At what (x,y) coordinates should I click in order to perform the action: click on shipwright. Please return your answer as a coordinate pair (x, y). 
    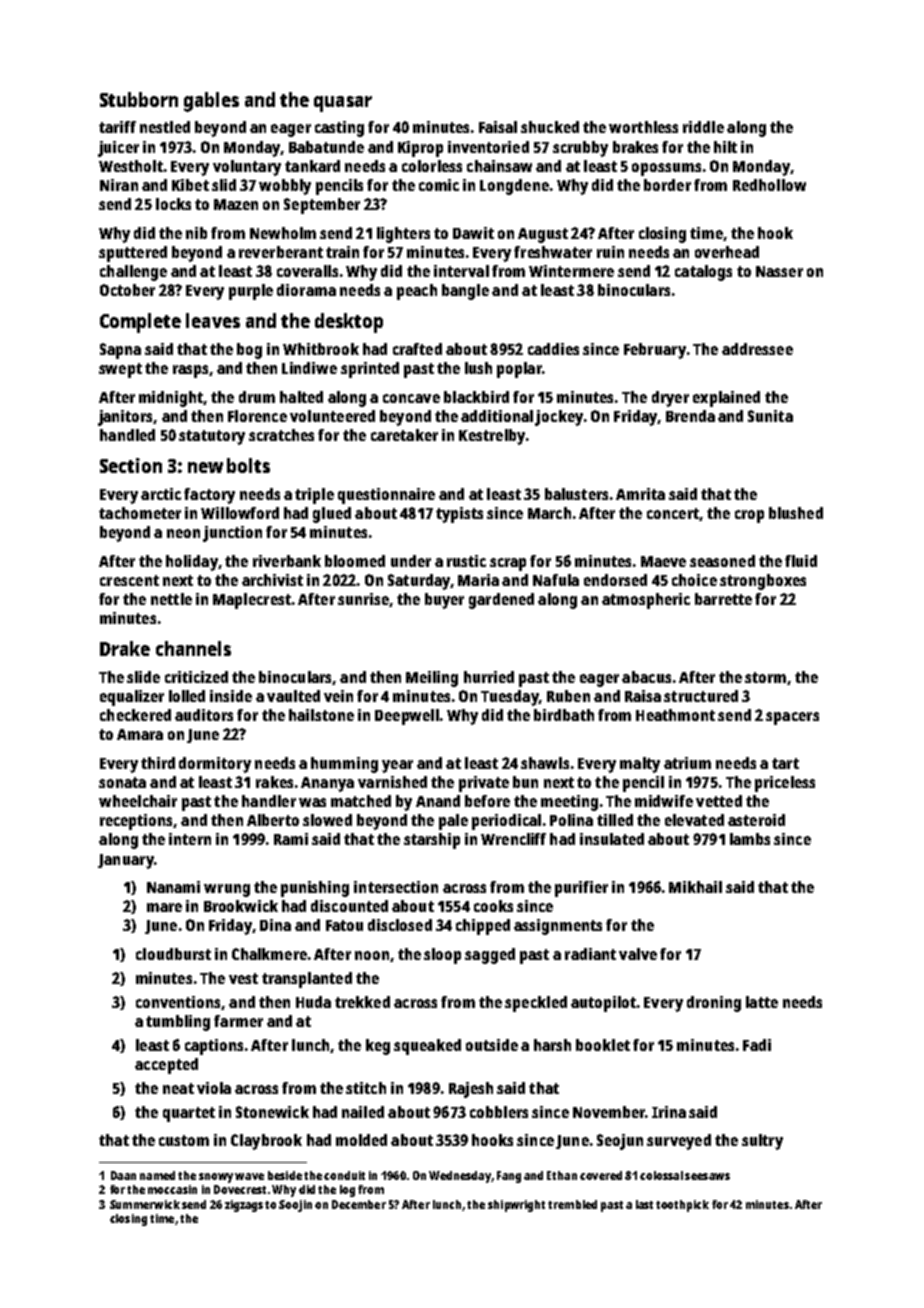
    Looking at the image, I should click on (516, 1206).
